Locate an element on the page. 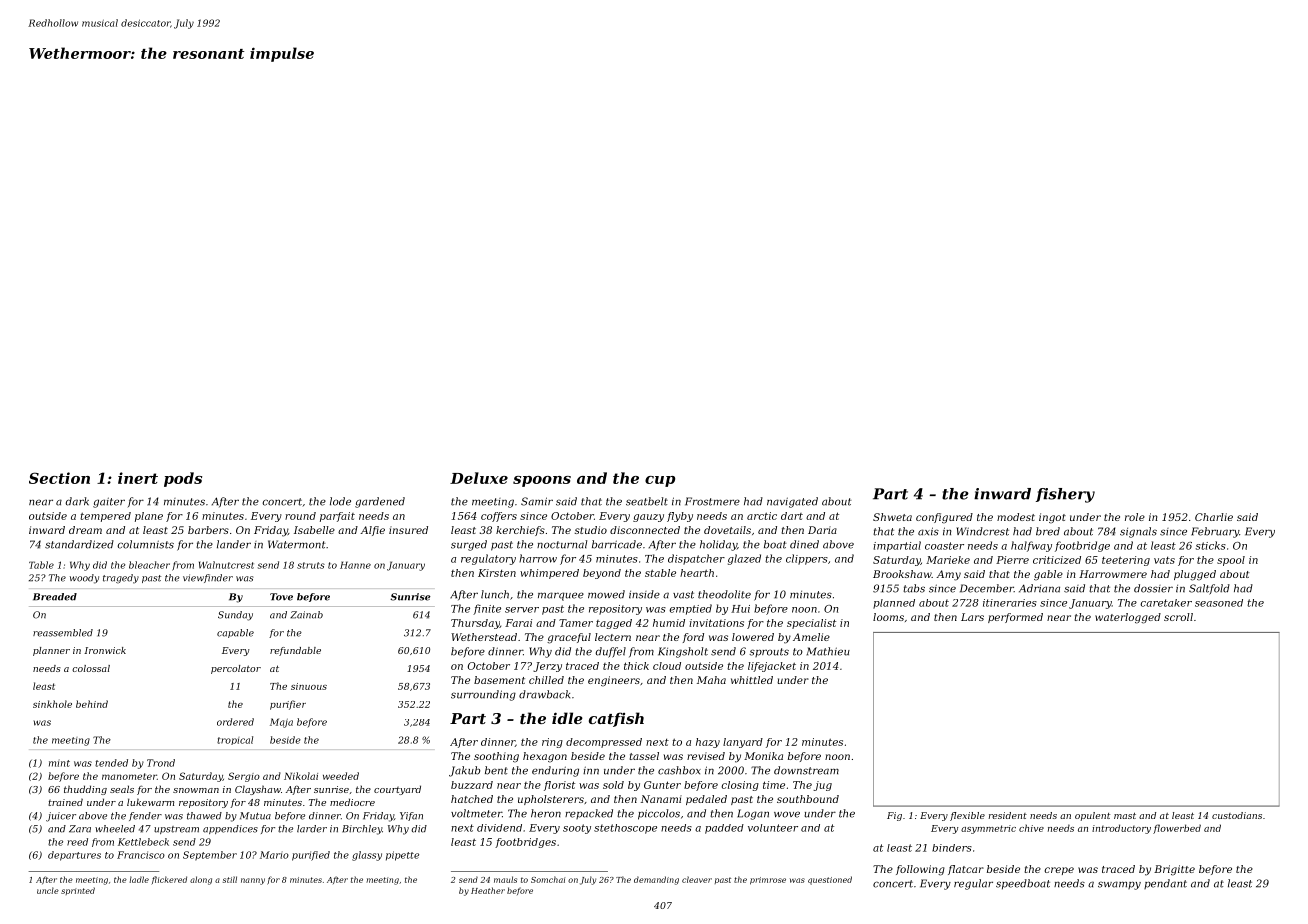 This document has width=1308, height=924. reassembled is located at coordinates (63, 633).
